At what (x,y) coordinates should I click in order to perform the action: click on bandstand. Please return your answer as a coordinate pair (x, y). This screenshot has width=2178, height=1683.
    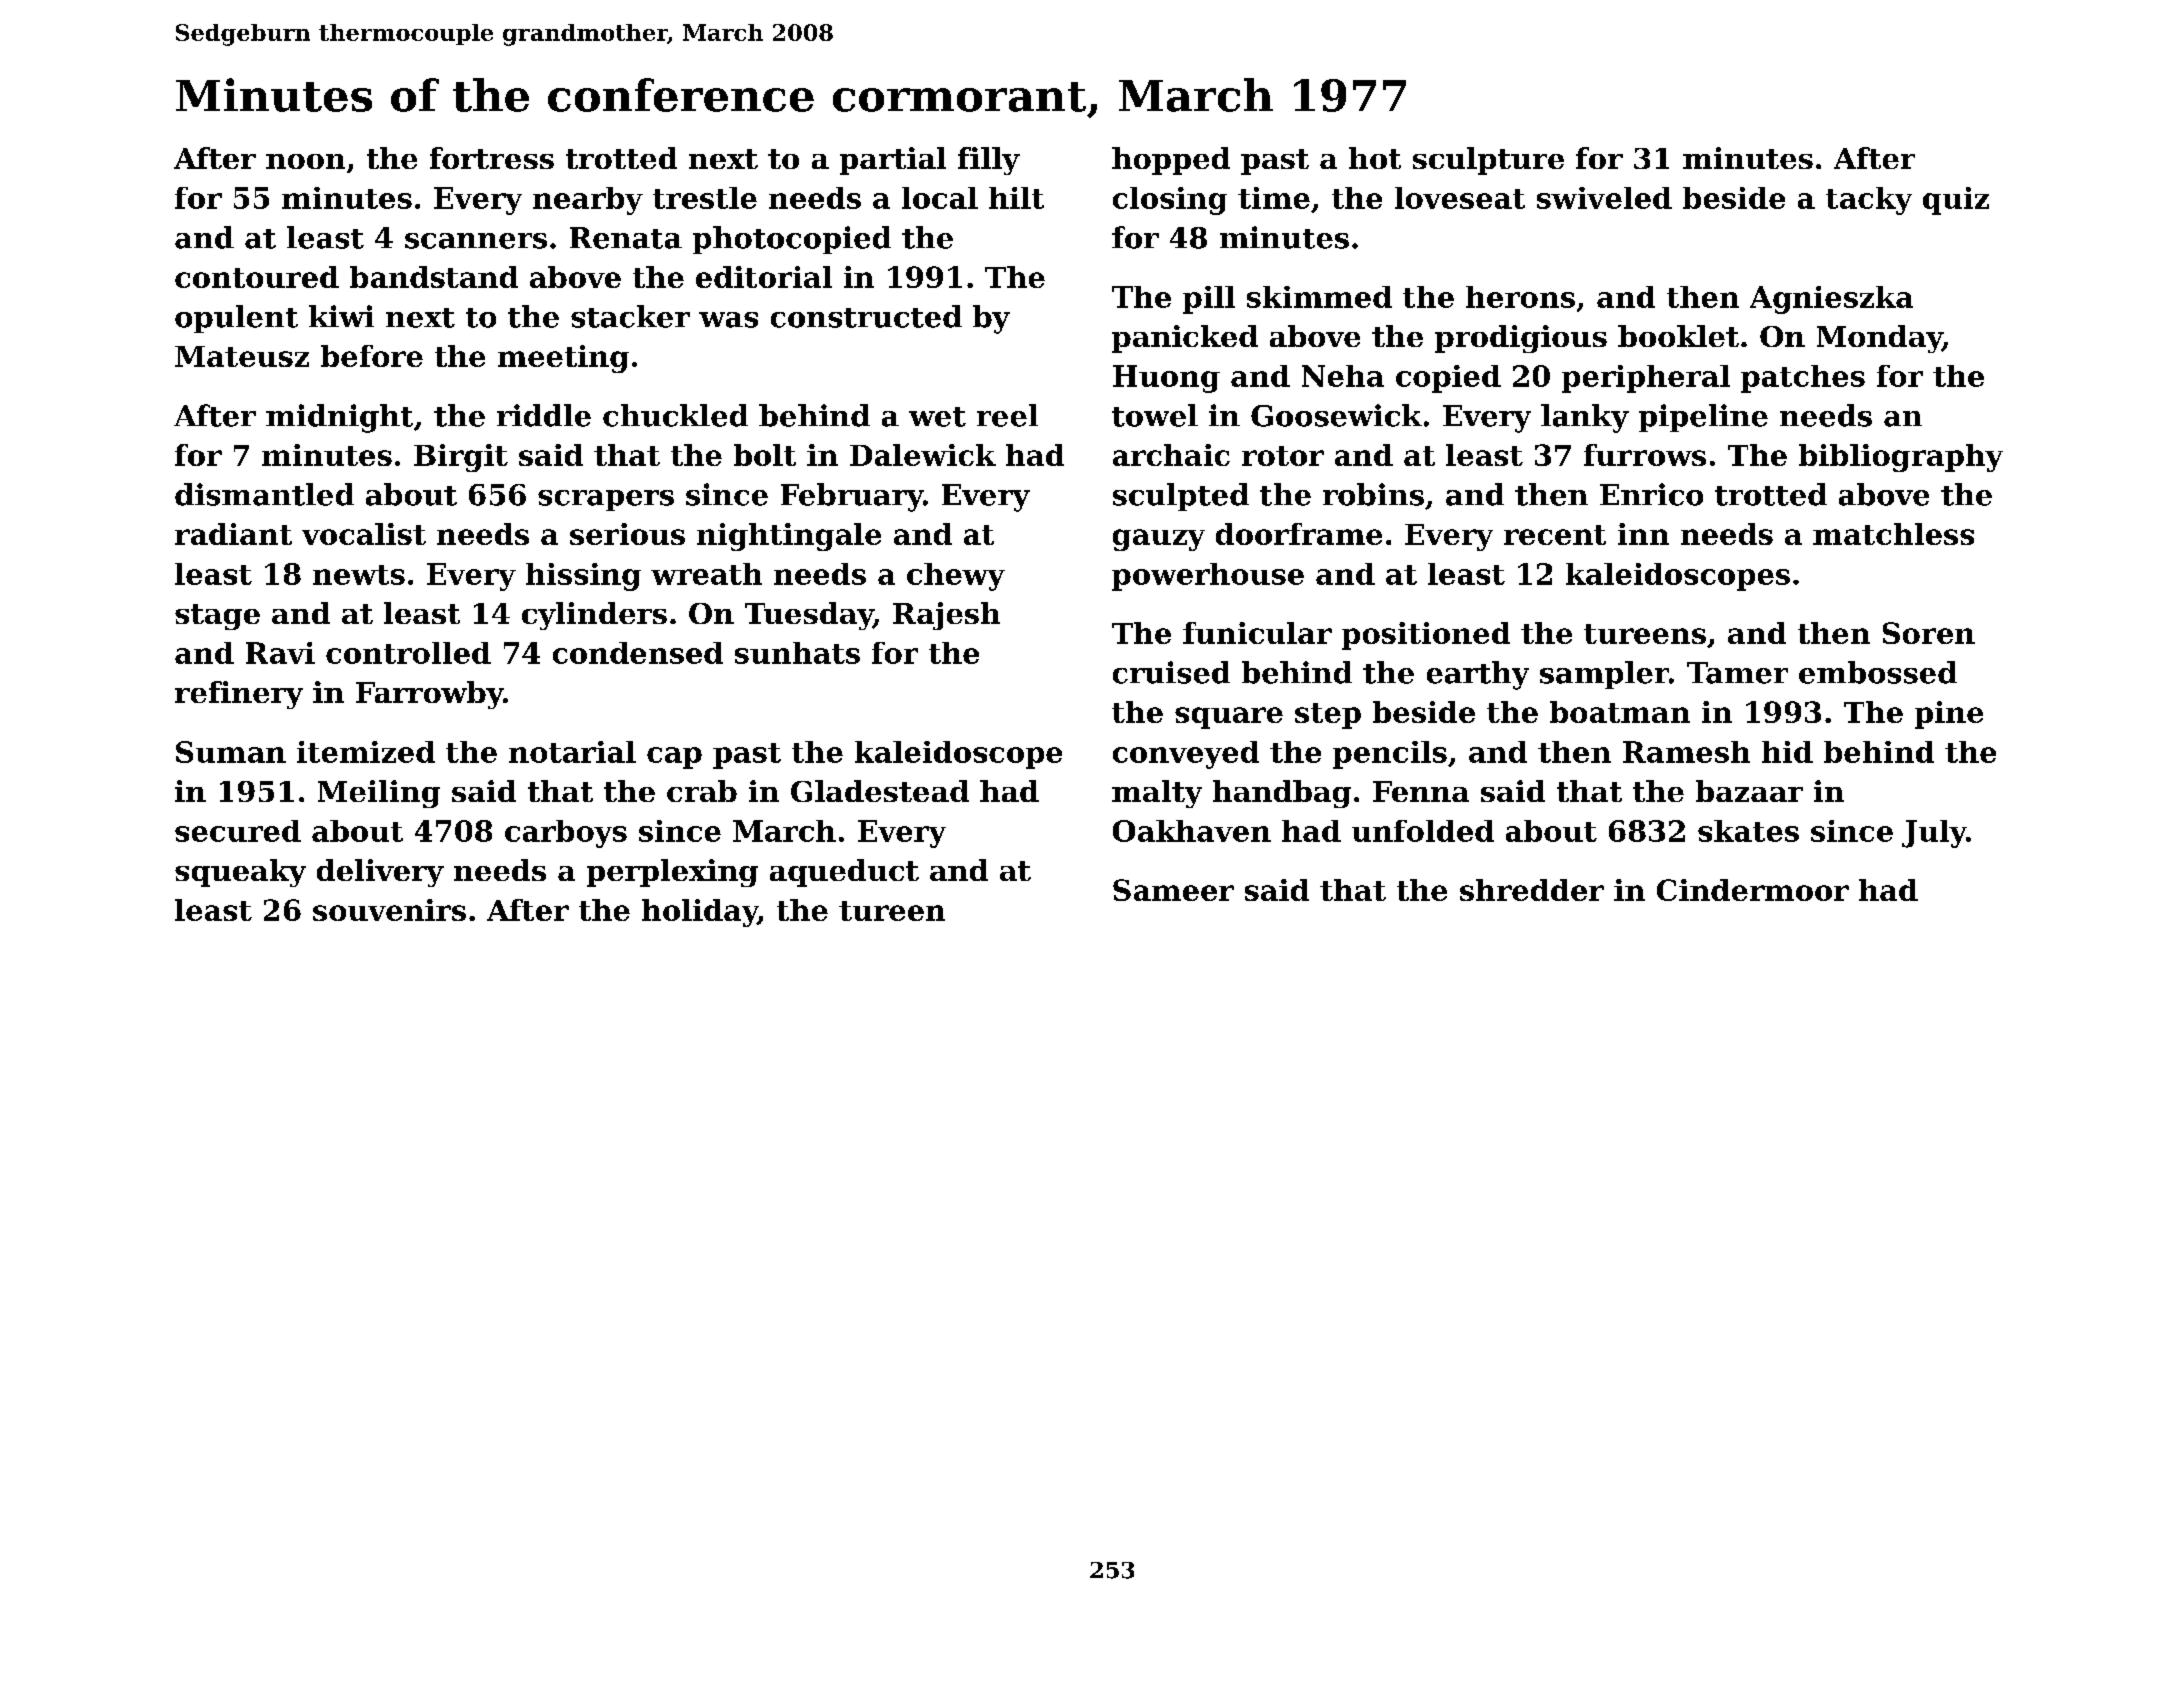
    Looking at the image, I should click on (434, 277).
